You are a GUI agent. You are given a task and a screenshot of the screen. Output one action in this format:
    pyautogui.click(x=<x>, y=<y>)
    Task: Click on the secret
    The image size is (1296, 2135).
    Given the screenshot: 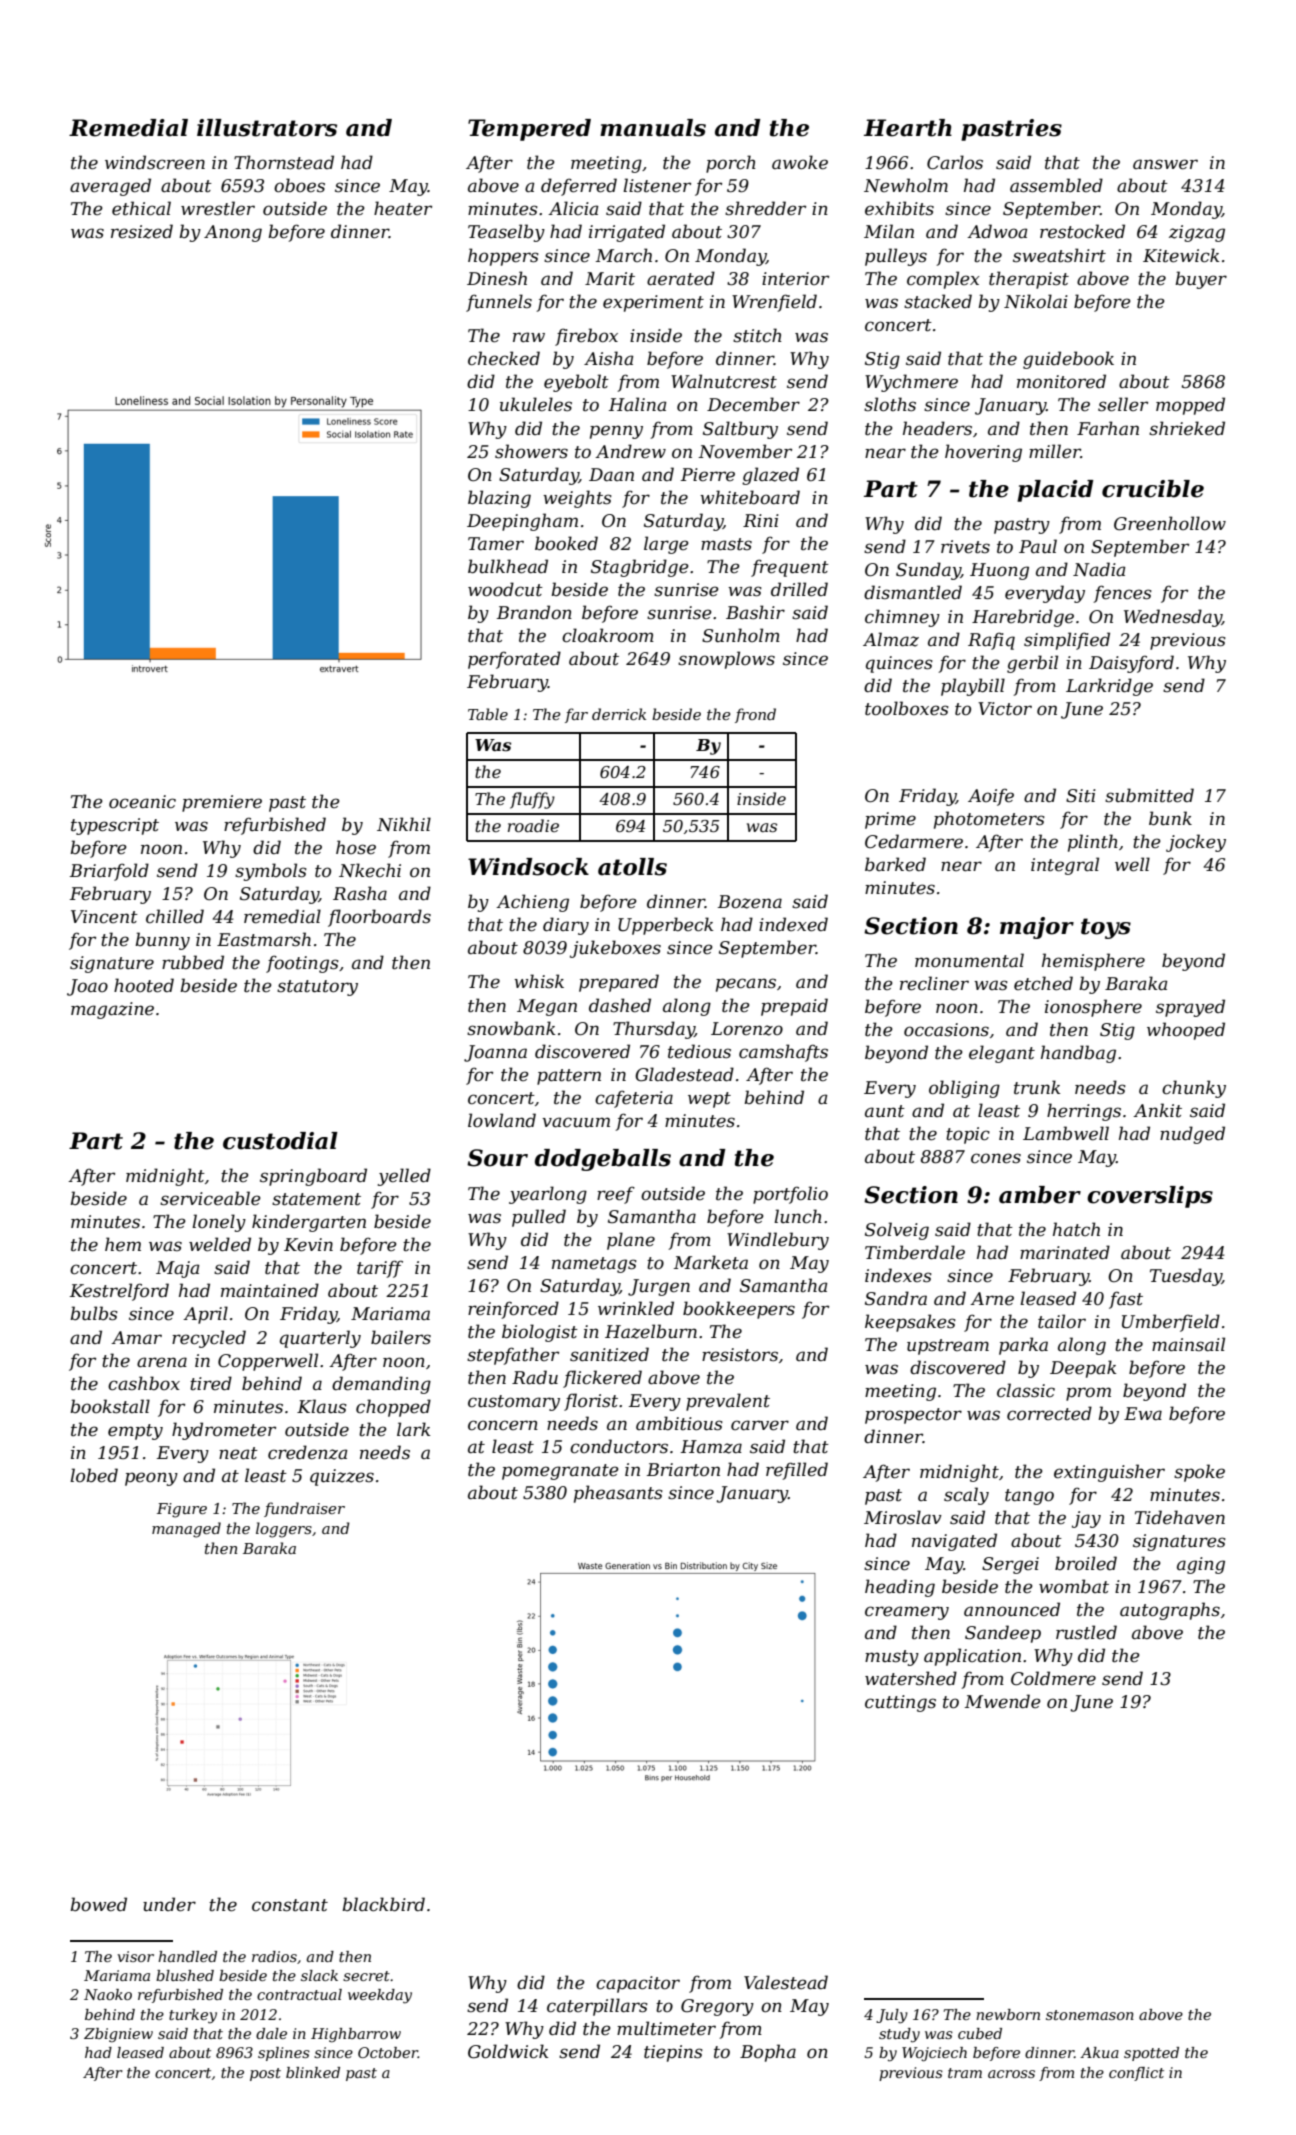 What is the action you would take?
    pyautogui.click(x=366, y=1976)
